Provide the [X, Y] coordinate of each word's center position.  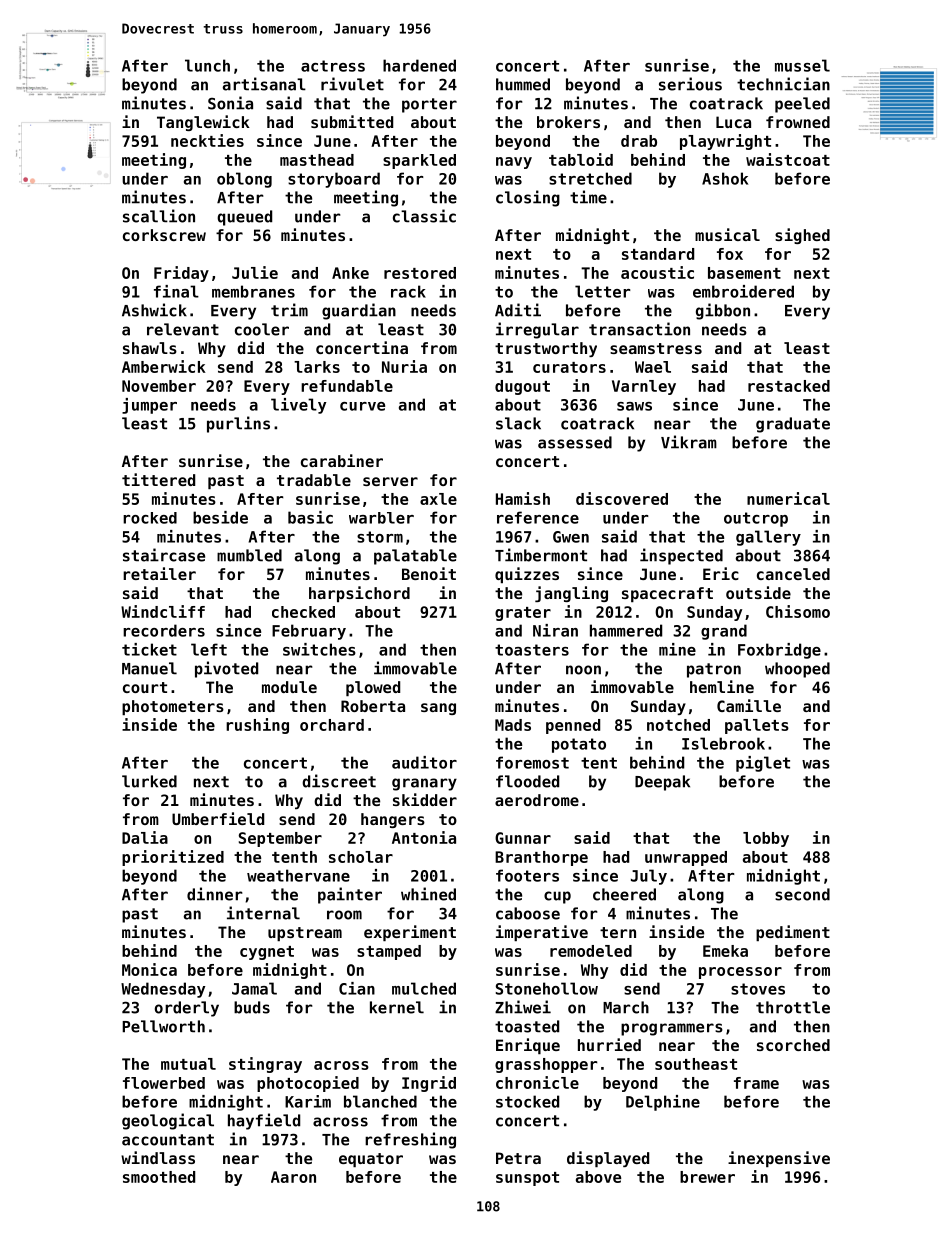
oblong [244, 180]
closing [528, 198]
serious [690, 84]
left [209, 649]
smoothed [159, 1177]
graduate [793, 425]
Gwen [571, 537]
